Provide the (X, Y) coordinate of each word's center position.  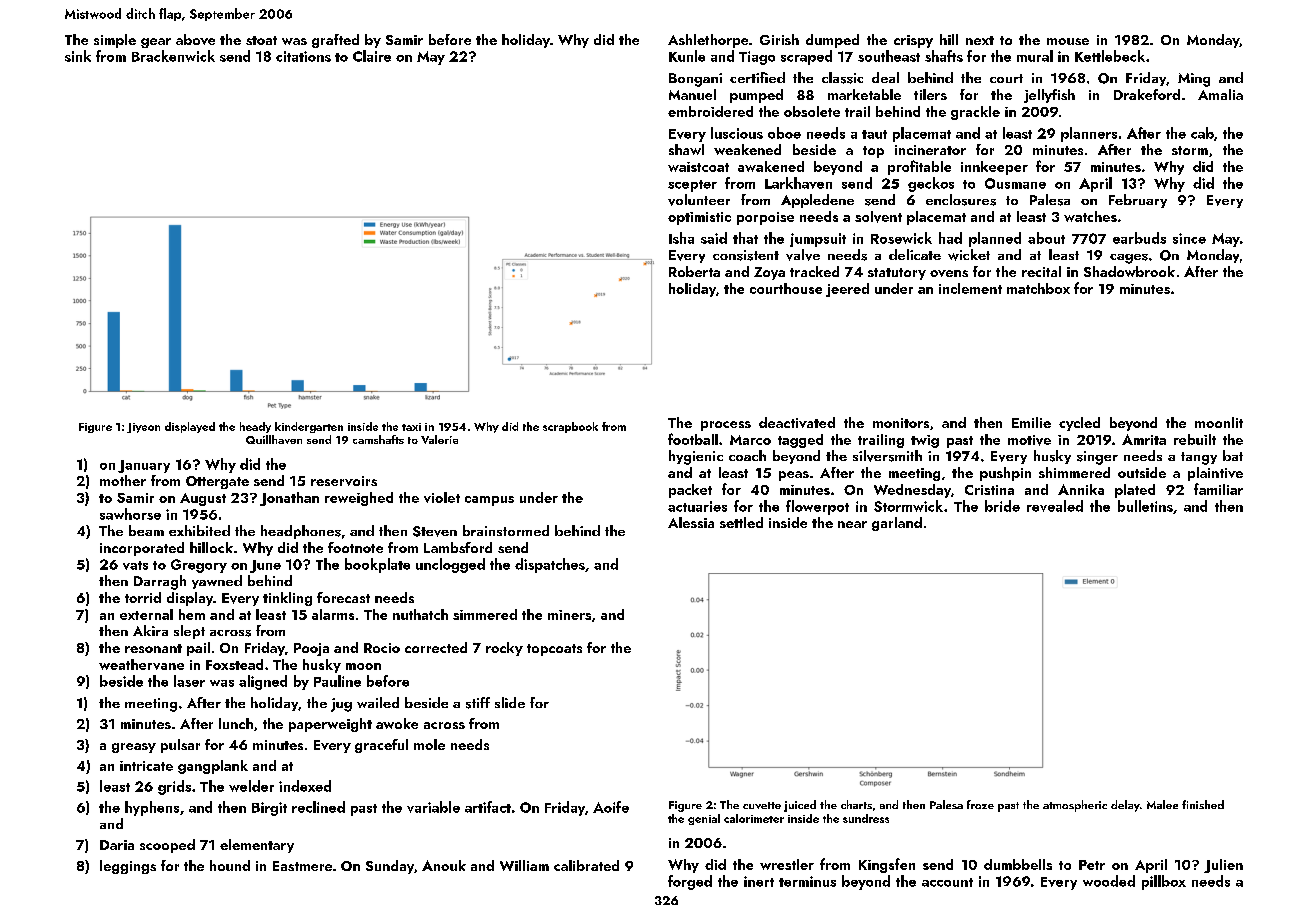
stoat (261, 40)
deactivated (797, 422)
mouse (1068, 41)
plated (1135, 491)
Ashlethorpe (708, 41)
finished (1203, 804)
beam (146, 530)
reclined (318, 807)
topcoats (554, 650)
